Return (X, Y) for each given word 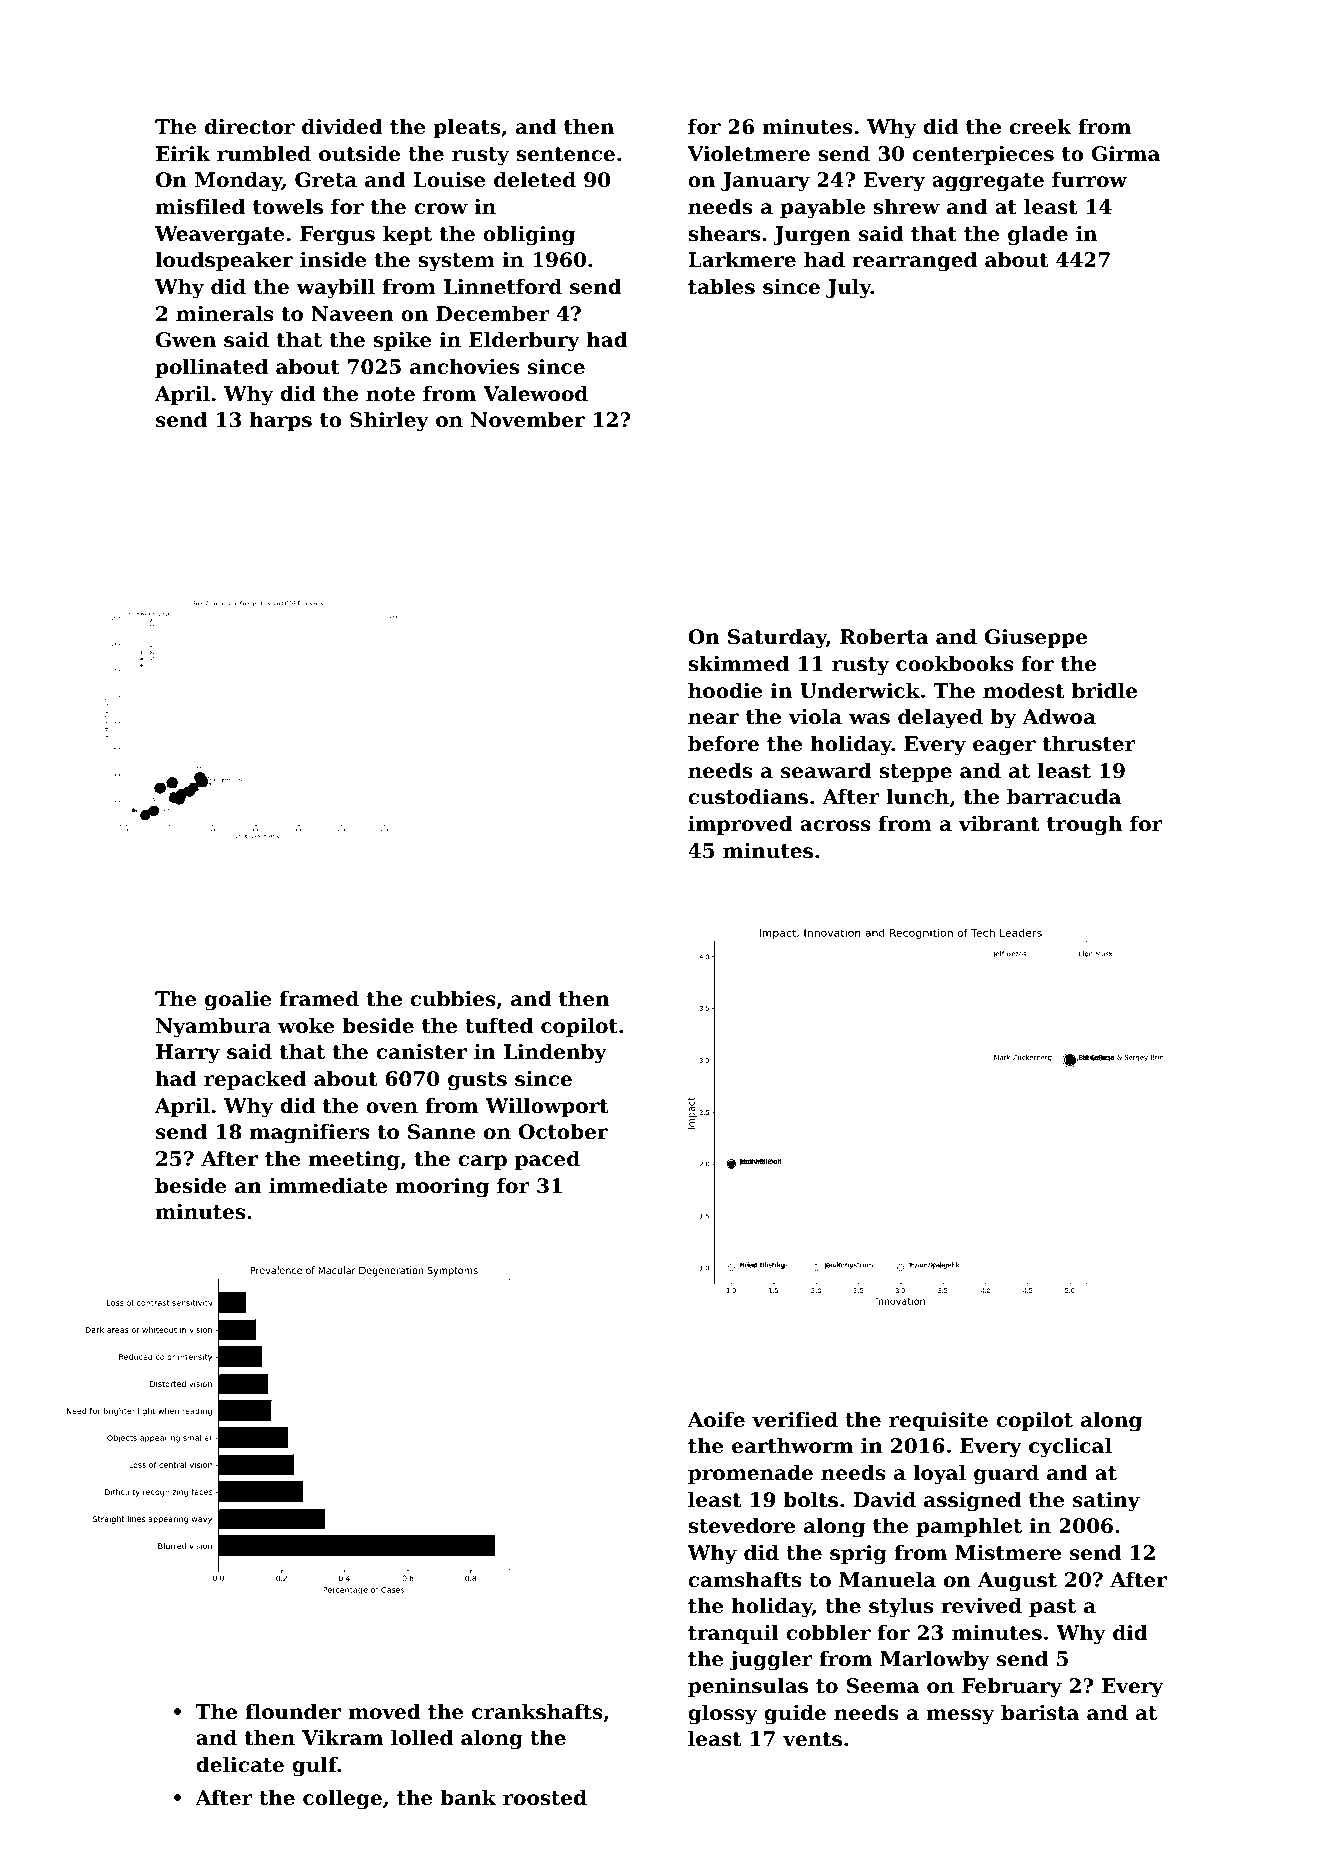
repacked (255, 1080)
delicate (240, 1765)
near (713, 719)
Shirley (389, 422)
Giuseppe (1036, 638)
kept (407, 235)
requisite (938, 1421)
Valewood (535, 394)
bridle (1104, 691)
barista (1040, 1713)
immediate (328, 1186)
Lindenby (555, 1054)
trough (1084, 826)
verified (795, 1420)
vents (812, 1739)
